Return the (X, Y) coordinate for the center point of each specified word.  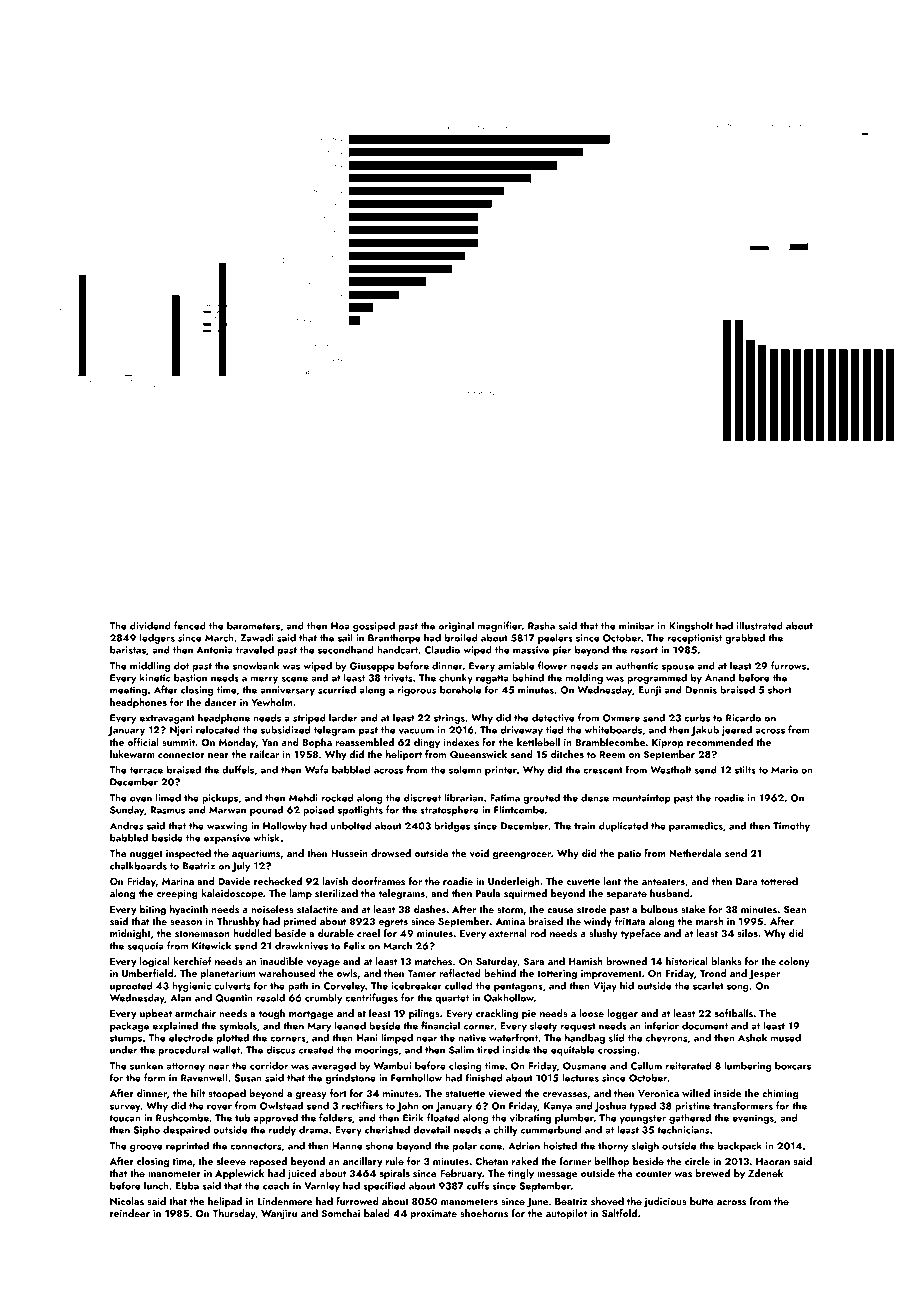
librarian (463, 797)
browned (626, 961)
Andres (126, 825)
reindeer (130, 1213)
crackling (497, 1014)
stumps (126, 1039)
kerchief (192, 961)
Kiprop (668, 743)
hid (627, 985)
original (456, 626)
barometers (253, 625)
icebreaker (417, 985)
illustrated (760, 625)
